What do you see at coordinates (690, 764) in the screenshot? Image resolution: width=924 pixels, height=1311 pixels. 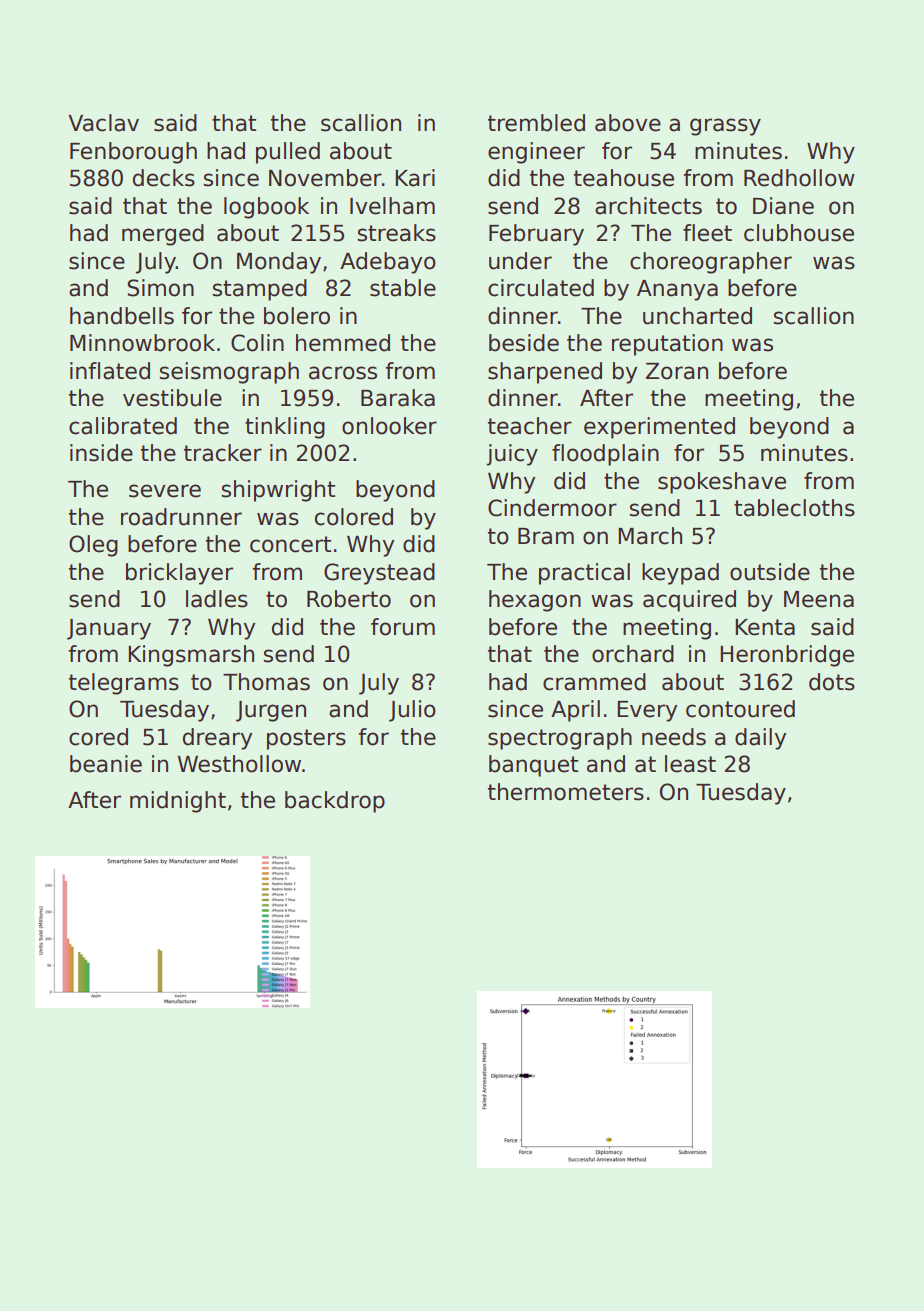 I see `least` at bounding box center [690, 764].
